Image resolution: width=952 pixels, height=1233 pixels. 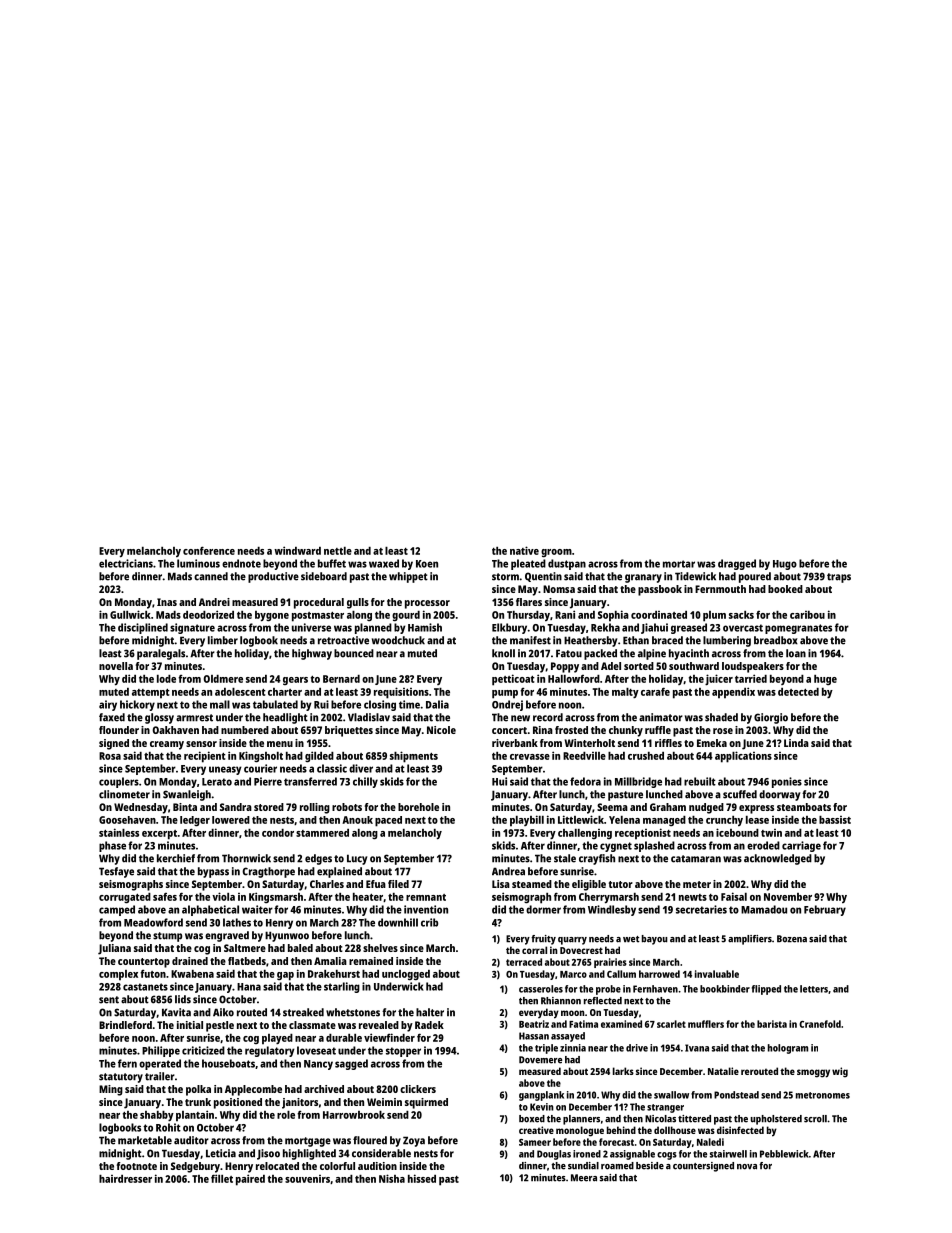 What do you see at coordinates (530, 757) in the page?
I see `crevasse` at bounding box center [530, 757].
